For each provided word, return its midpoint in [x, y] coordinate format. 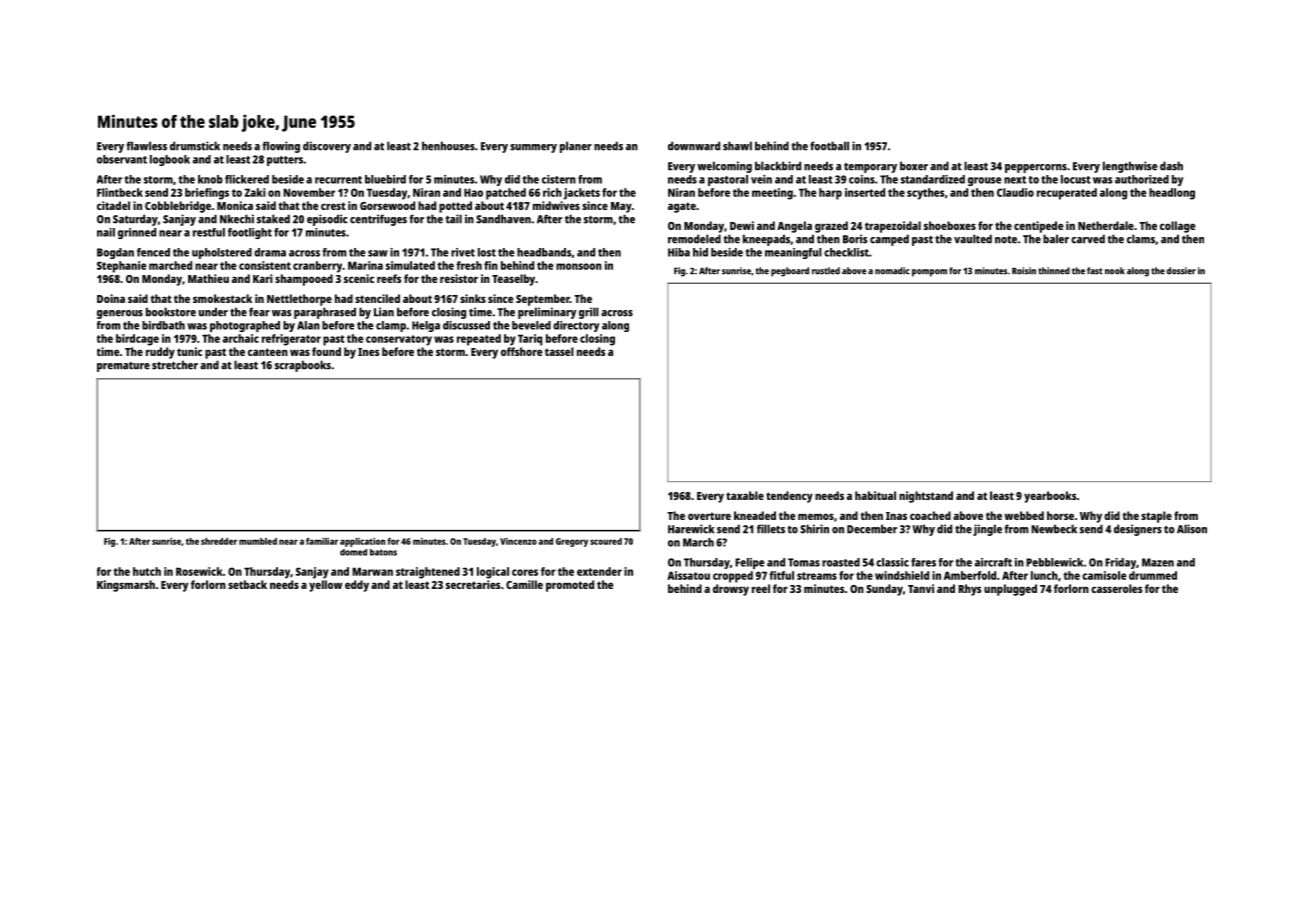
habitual [875, 495]
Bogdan [115, 253]
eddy [357, 586]
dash [1171, 166]
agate [682, 207]
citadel [113, 205]
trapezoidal [893, 227]
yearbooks [1050, 497]
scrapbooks [303, 366]
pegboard [790, 272]
